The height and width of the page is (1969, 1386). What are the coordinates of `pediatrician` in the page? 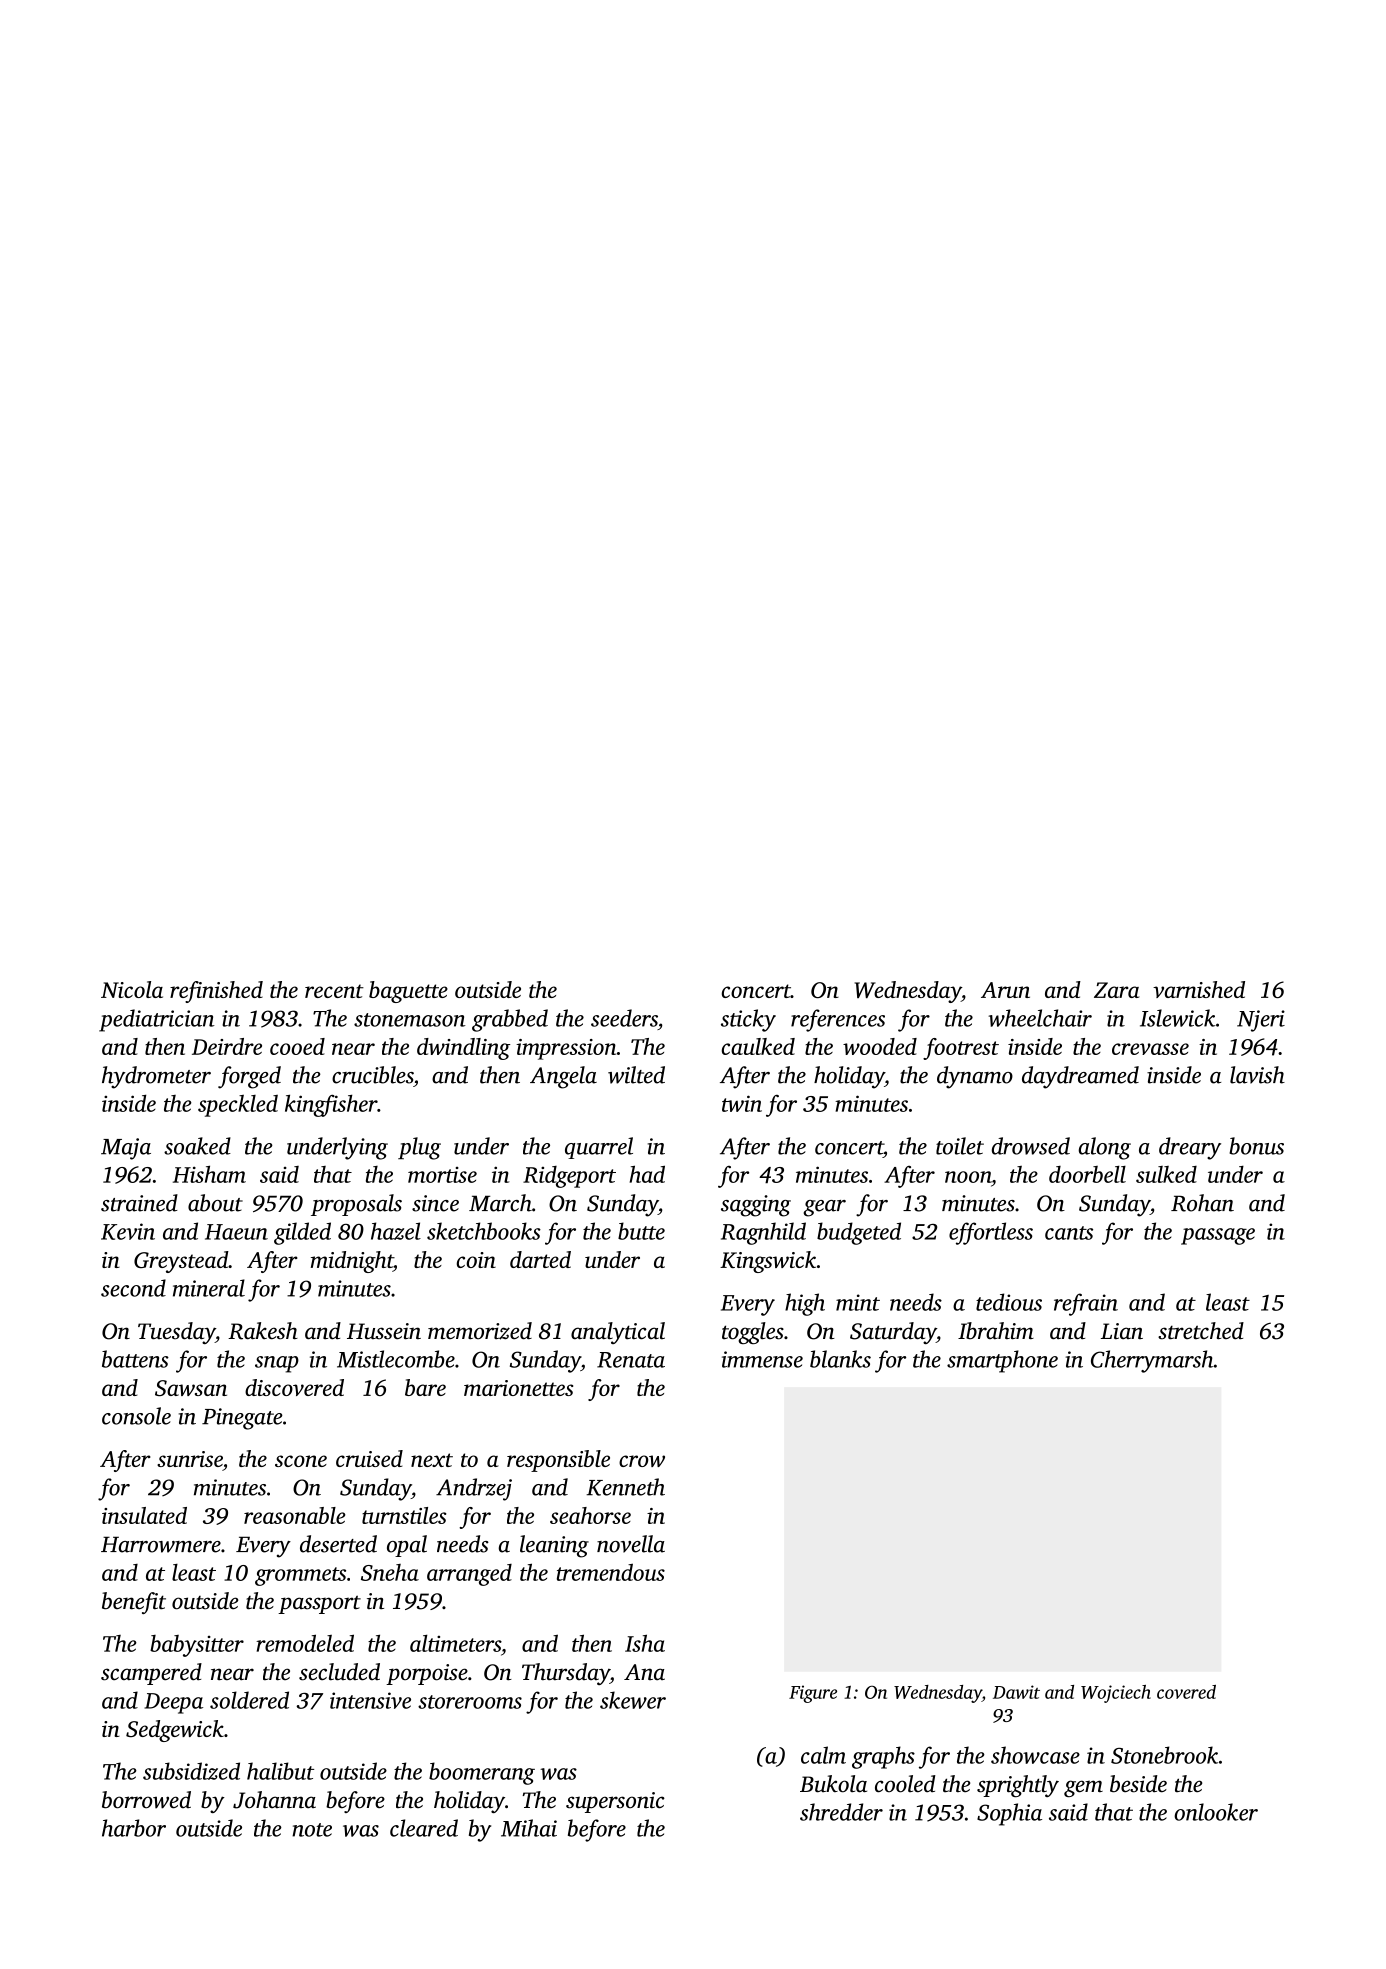 It's located at (157, 1020).
